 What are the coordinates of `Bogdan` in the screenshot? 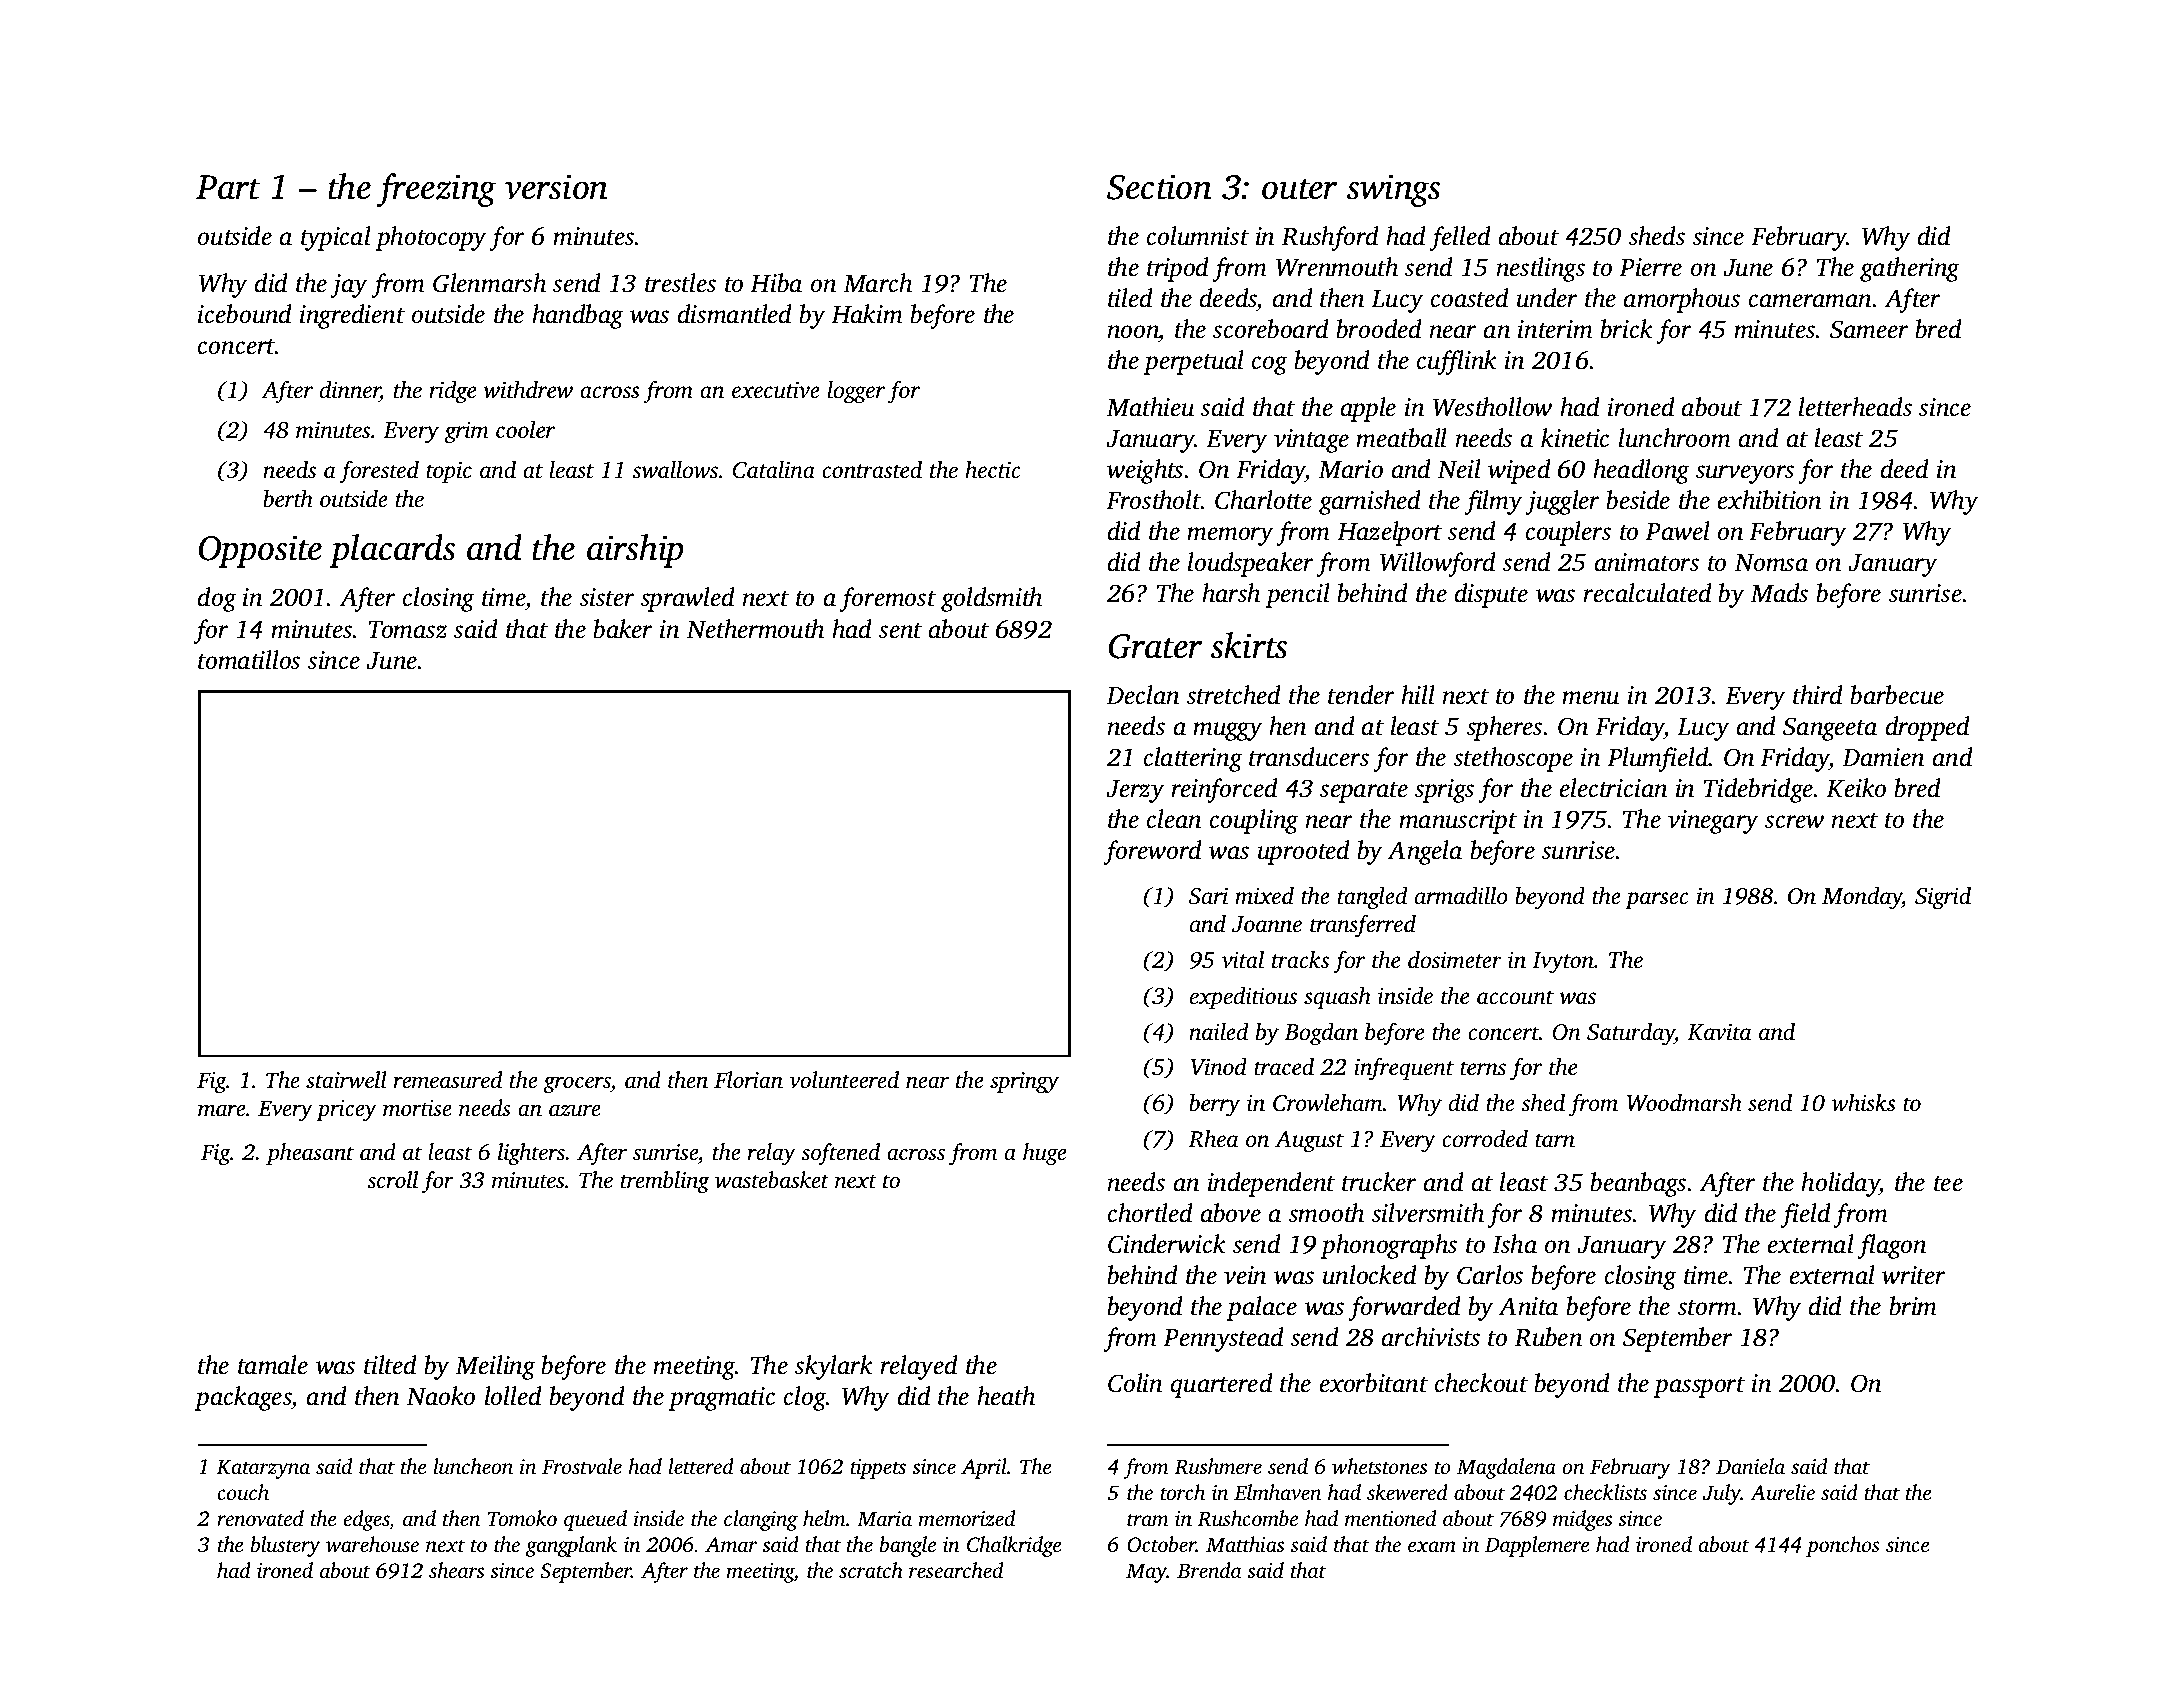 It's located at (1321, 1034).
